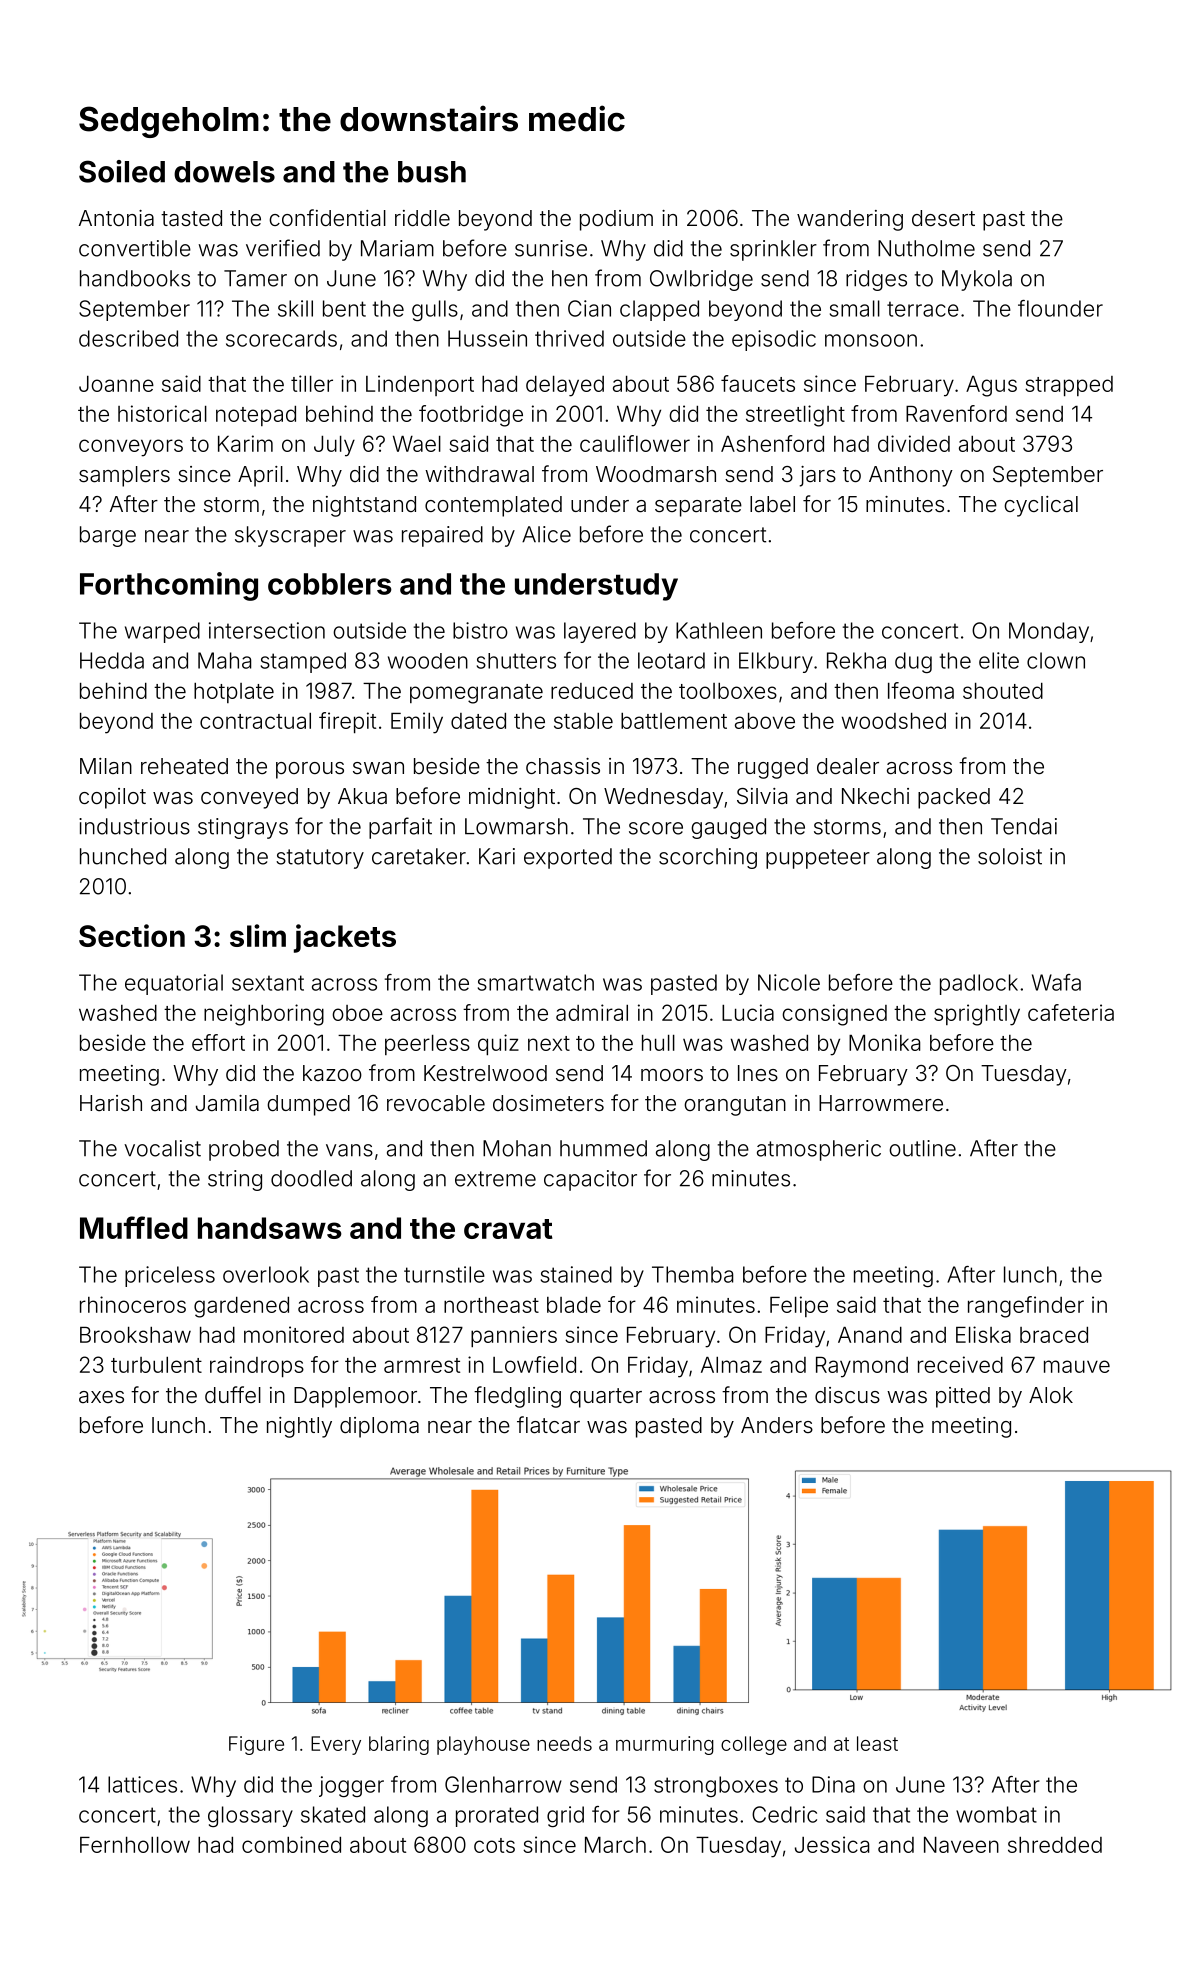  I want to click on smartwatch, so click(536, 982).
